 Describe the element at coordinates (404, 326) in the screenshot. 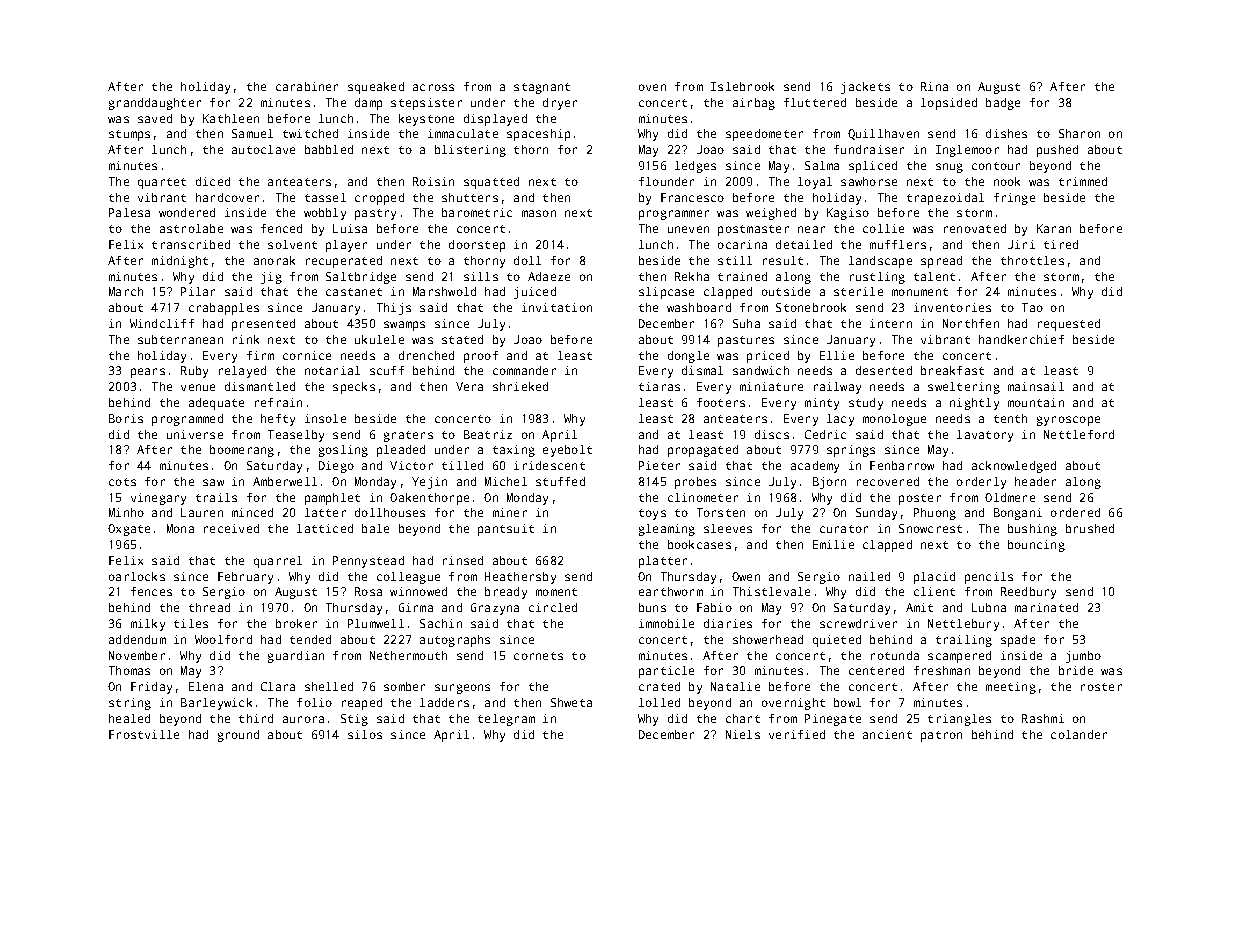

I see `swamps` at that location.
